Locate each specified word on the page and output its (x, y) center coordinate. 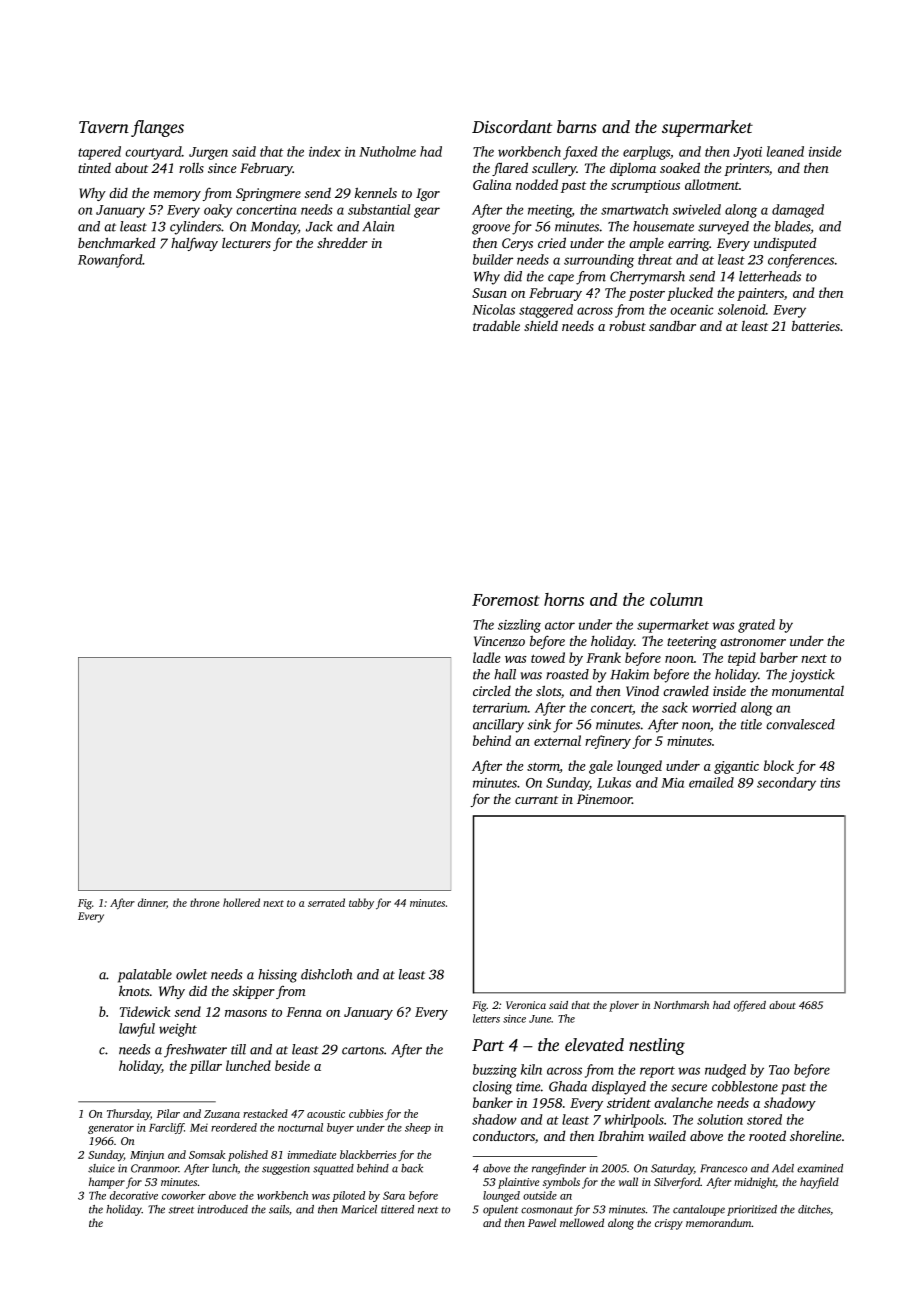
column (676, 599)
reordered (234, 1127)
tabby (361, 904)
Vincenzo (499, 641)
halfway (194, 244)
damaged (798, 211)
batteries (816, 325)
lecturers (246, 243)
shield (541, 325)
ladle (487, 657)
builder (493, 259)
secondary (786, 784)
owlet (191, 974)
